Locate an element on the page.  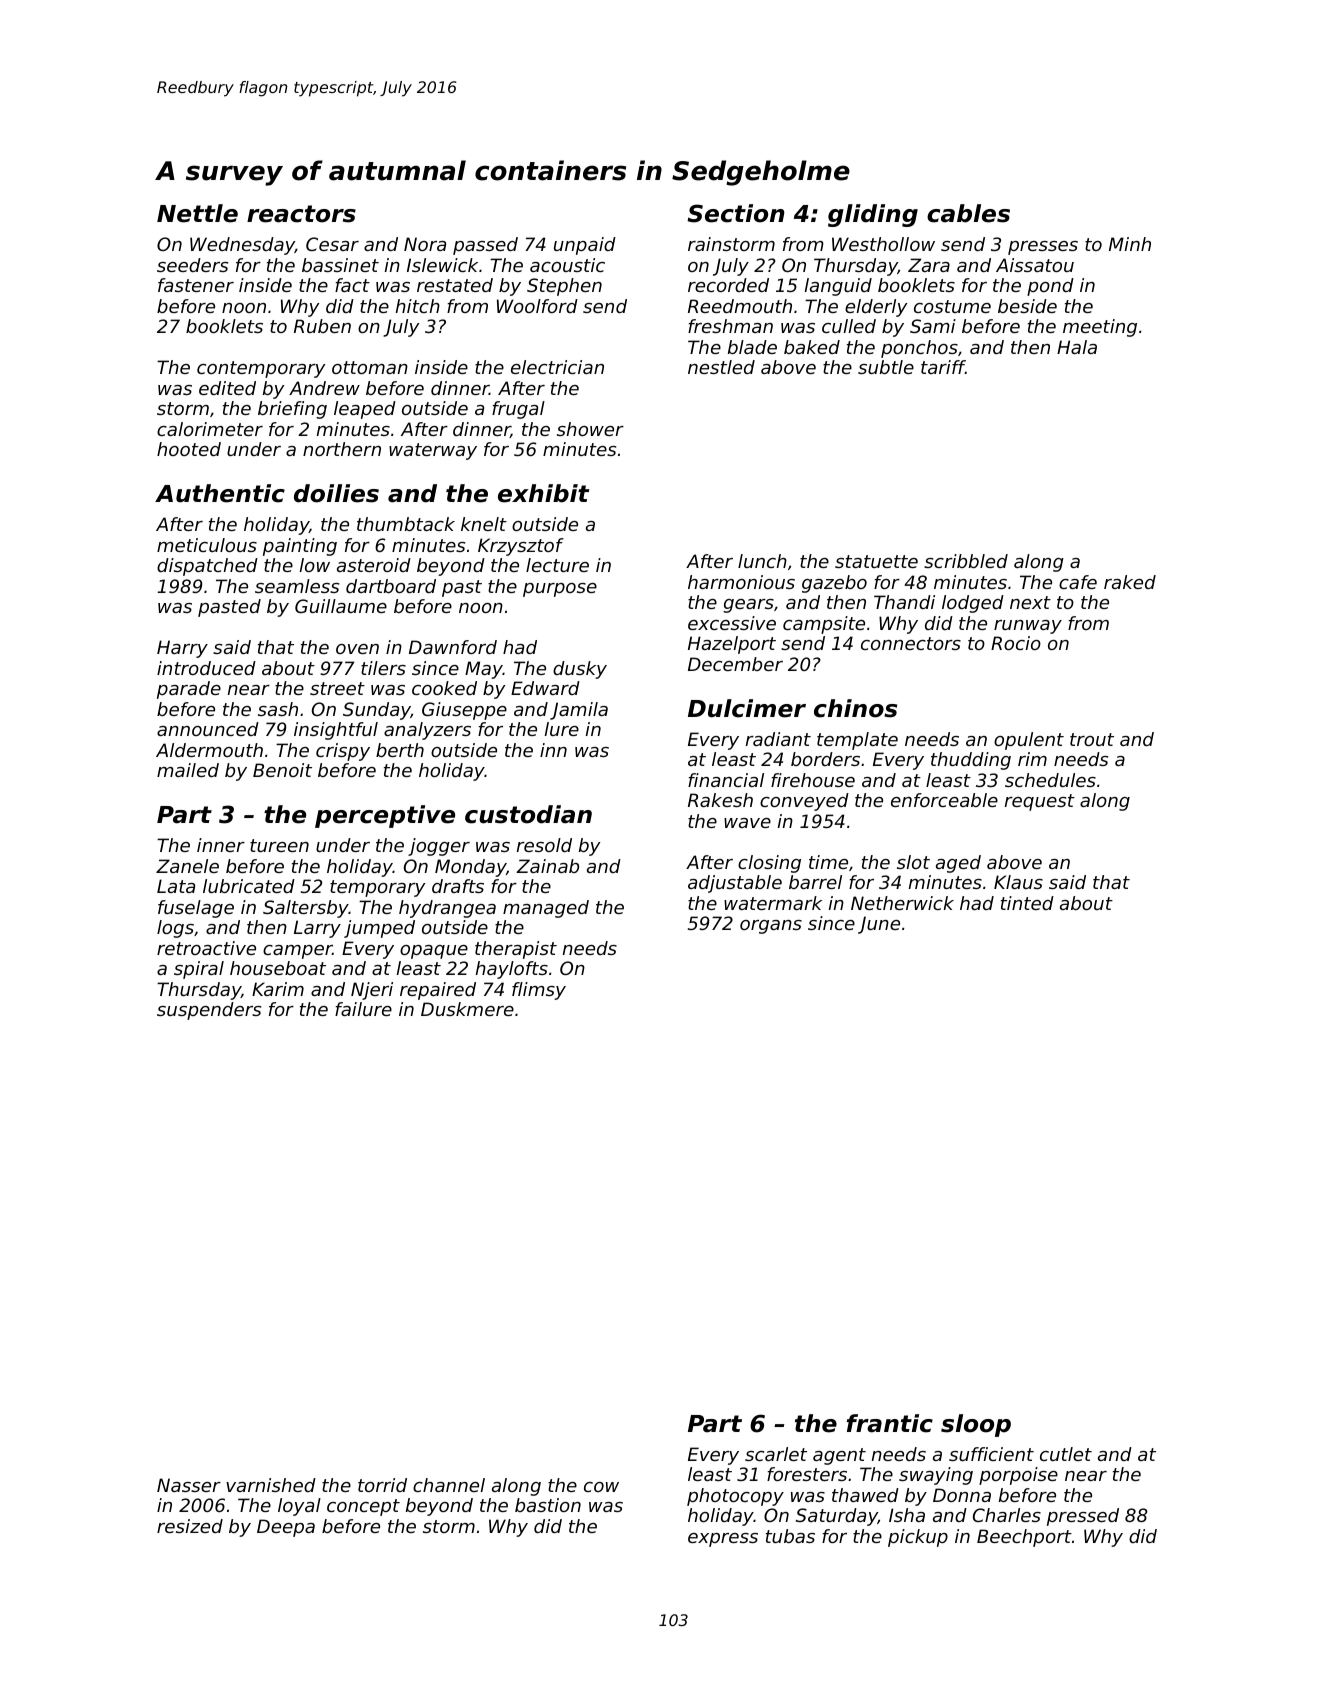
frantic is located at coordinates (890, 1423).
